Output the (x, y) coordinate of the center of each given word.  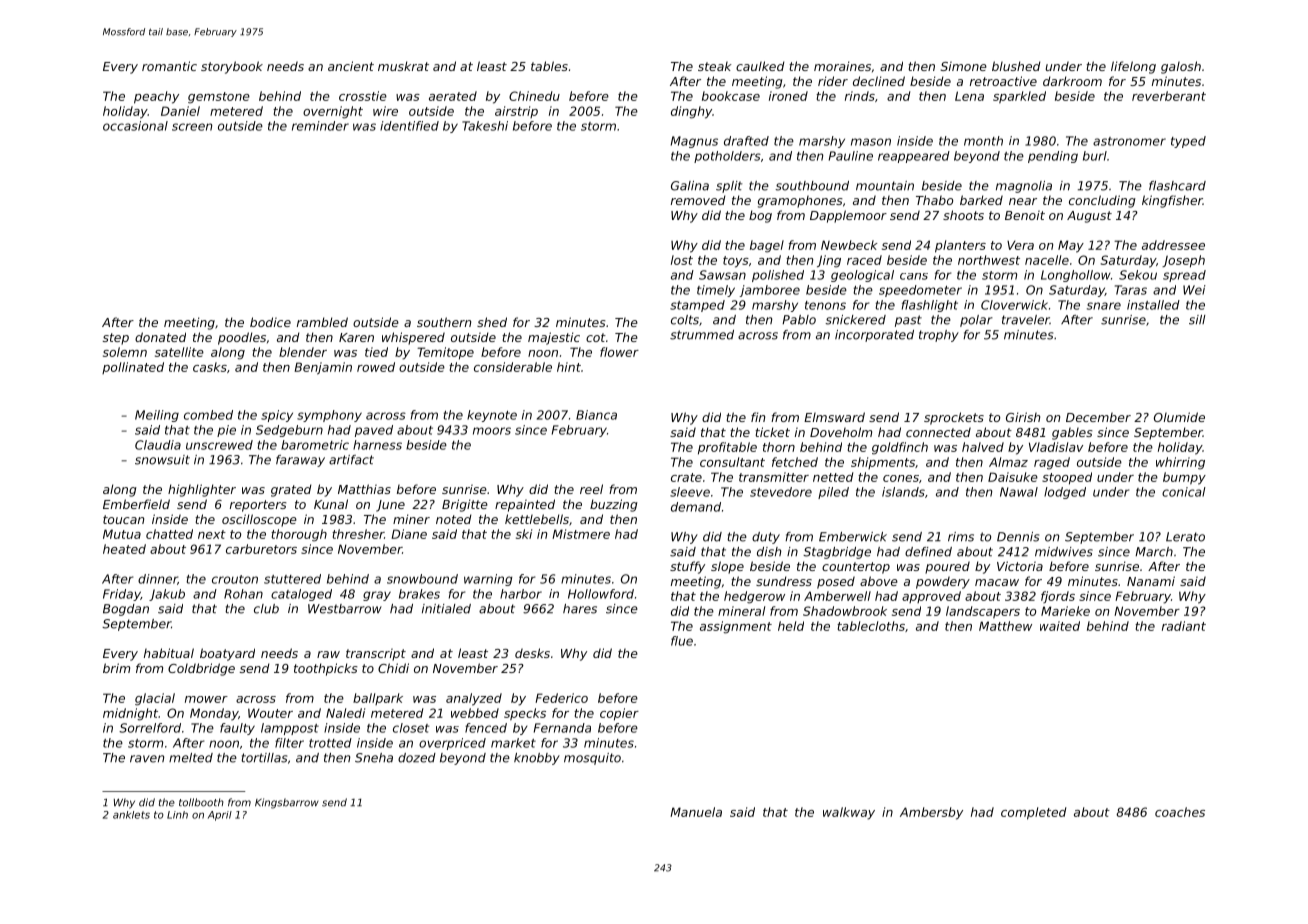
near (1023, 201)
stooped (1067, 478)
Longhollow (1076, 276)
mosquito (592, 759)
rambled (322, 322)
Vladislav (1056, 447)
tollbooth (201, 802)
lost (682, 260)
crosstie (363, 96)
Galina (690, 186)
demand (696, 507)
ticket (772, 432)
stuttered (292, 579)
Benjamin (323, 368)
